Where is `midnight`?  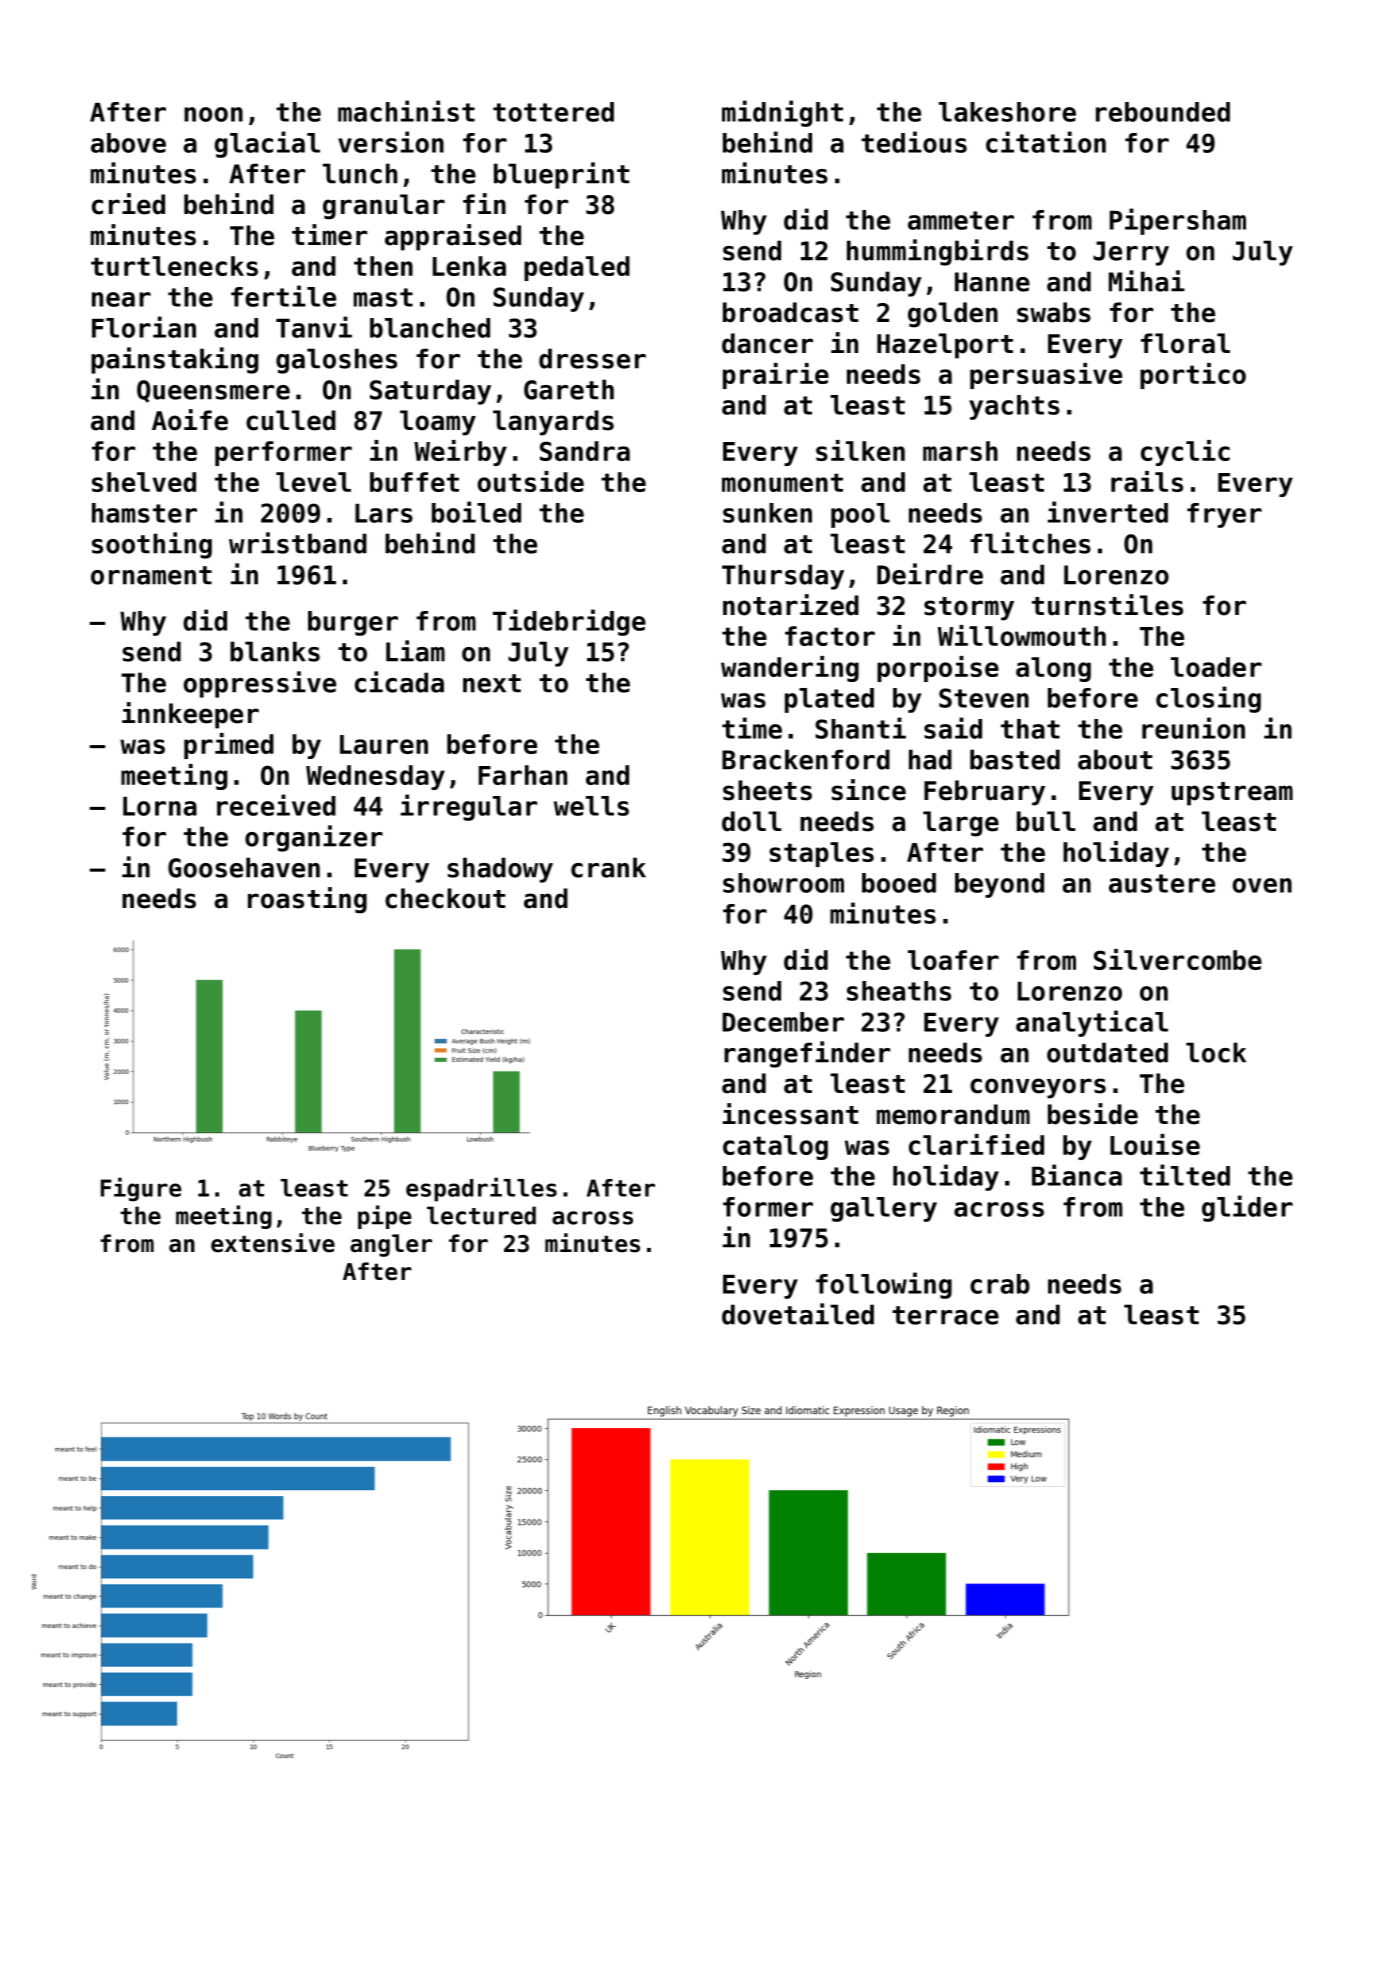
midnight is located at coordinates (782, 113).
